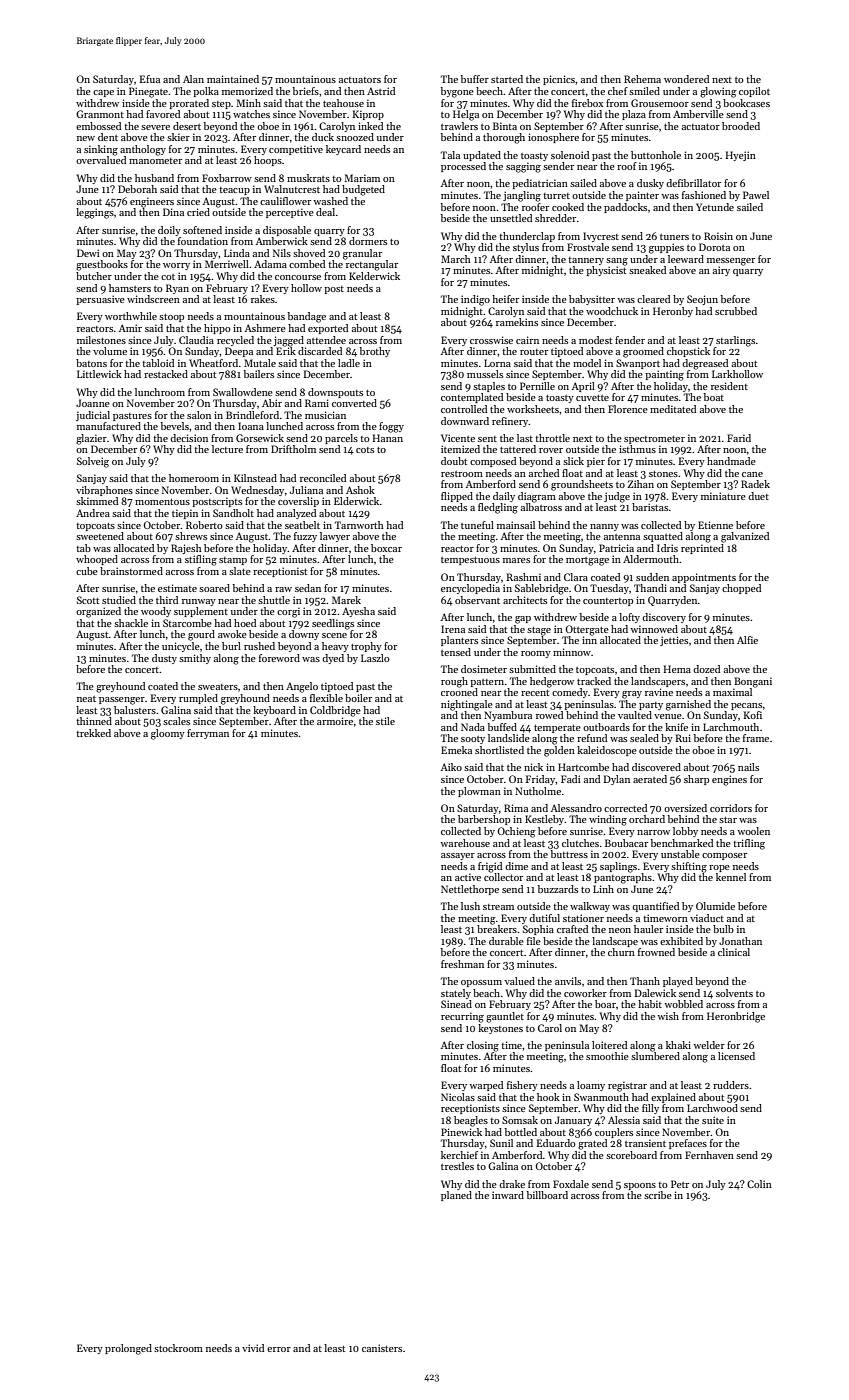 This screenshot has width=849, height=1400. Describe the element at coordinates (128, 1349) in the screenshot. I see `prolonged` at that location.
